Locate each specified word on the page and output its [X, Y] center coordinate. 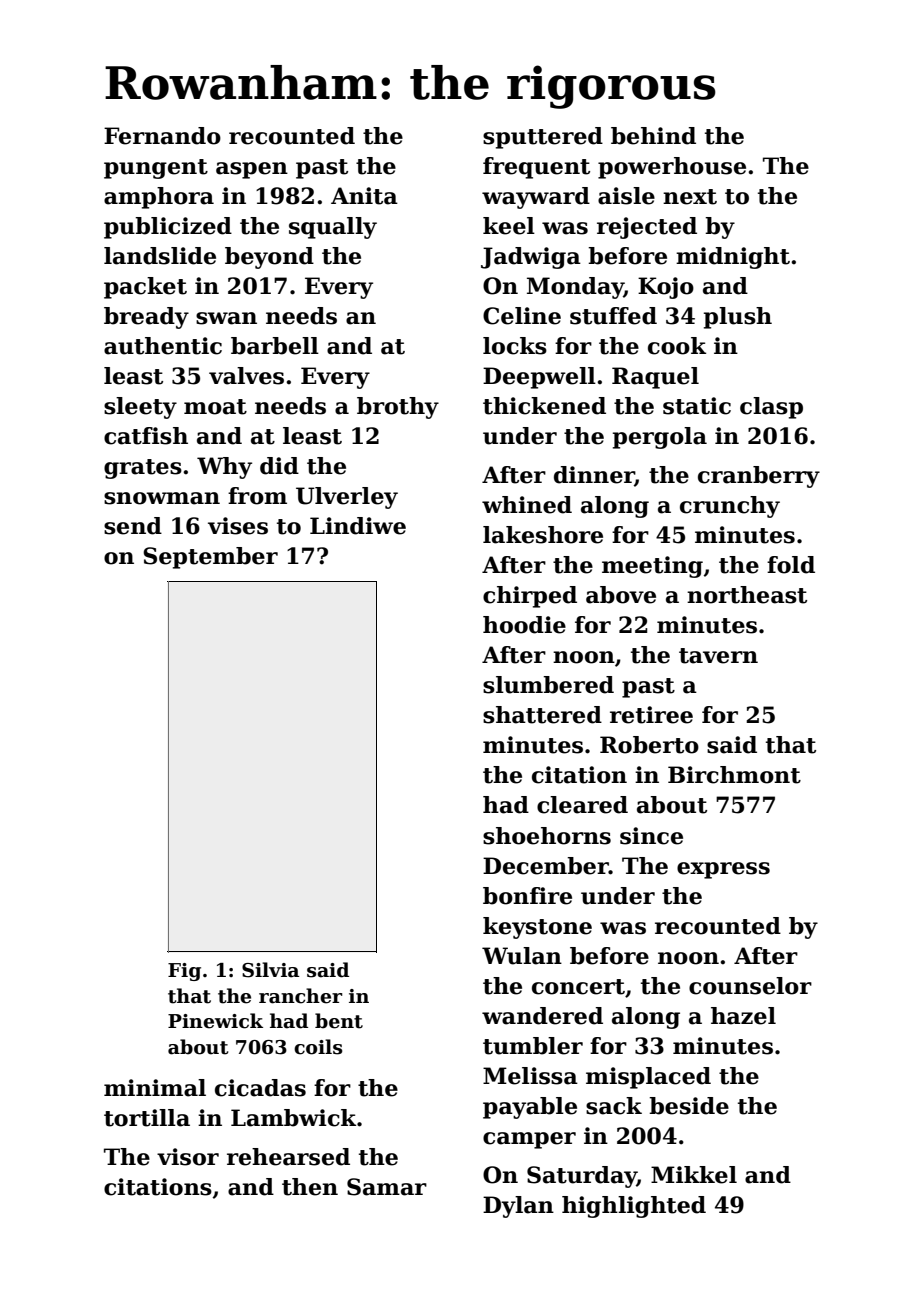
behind [653, 136]
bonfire [527, 896]
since [651, 836]
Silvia [270, 970]
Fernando [162, 136]
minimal [155, 1088]
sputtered [543, 138]
